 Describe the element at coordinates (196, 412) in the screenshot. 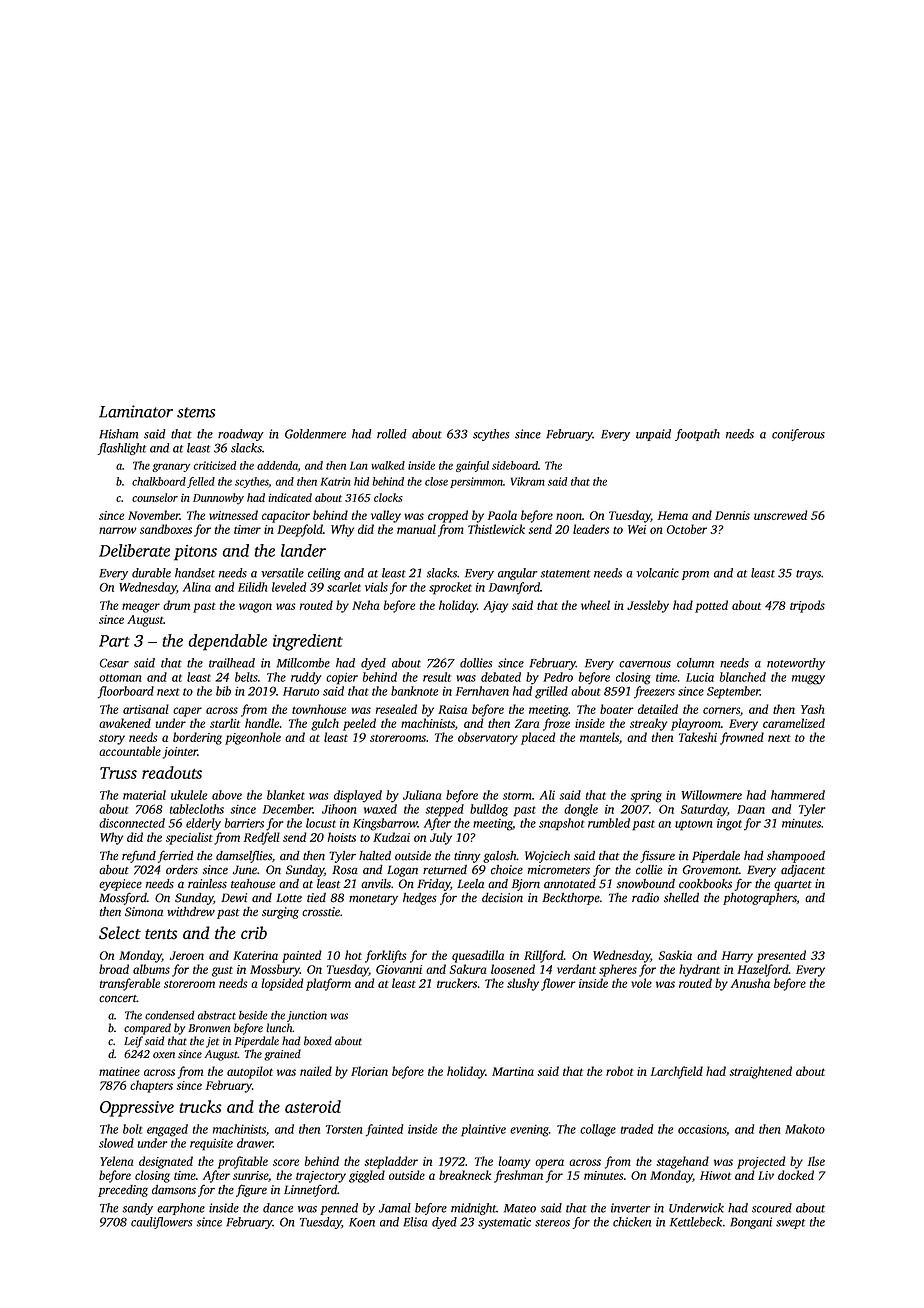

I see `stems` at that location.
